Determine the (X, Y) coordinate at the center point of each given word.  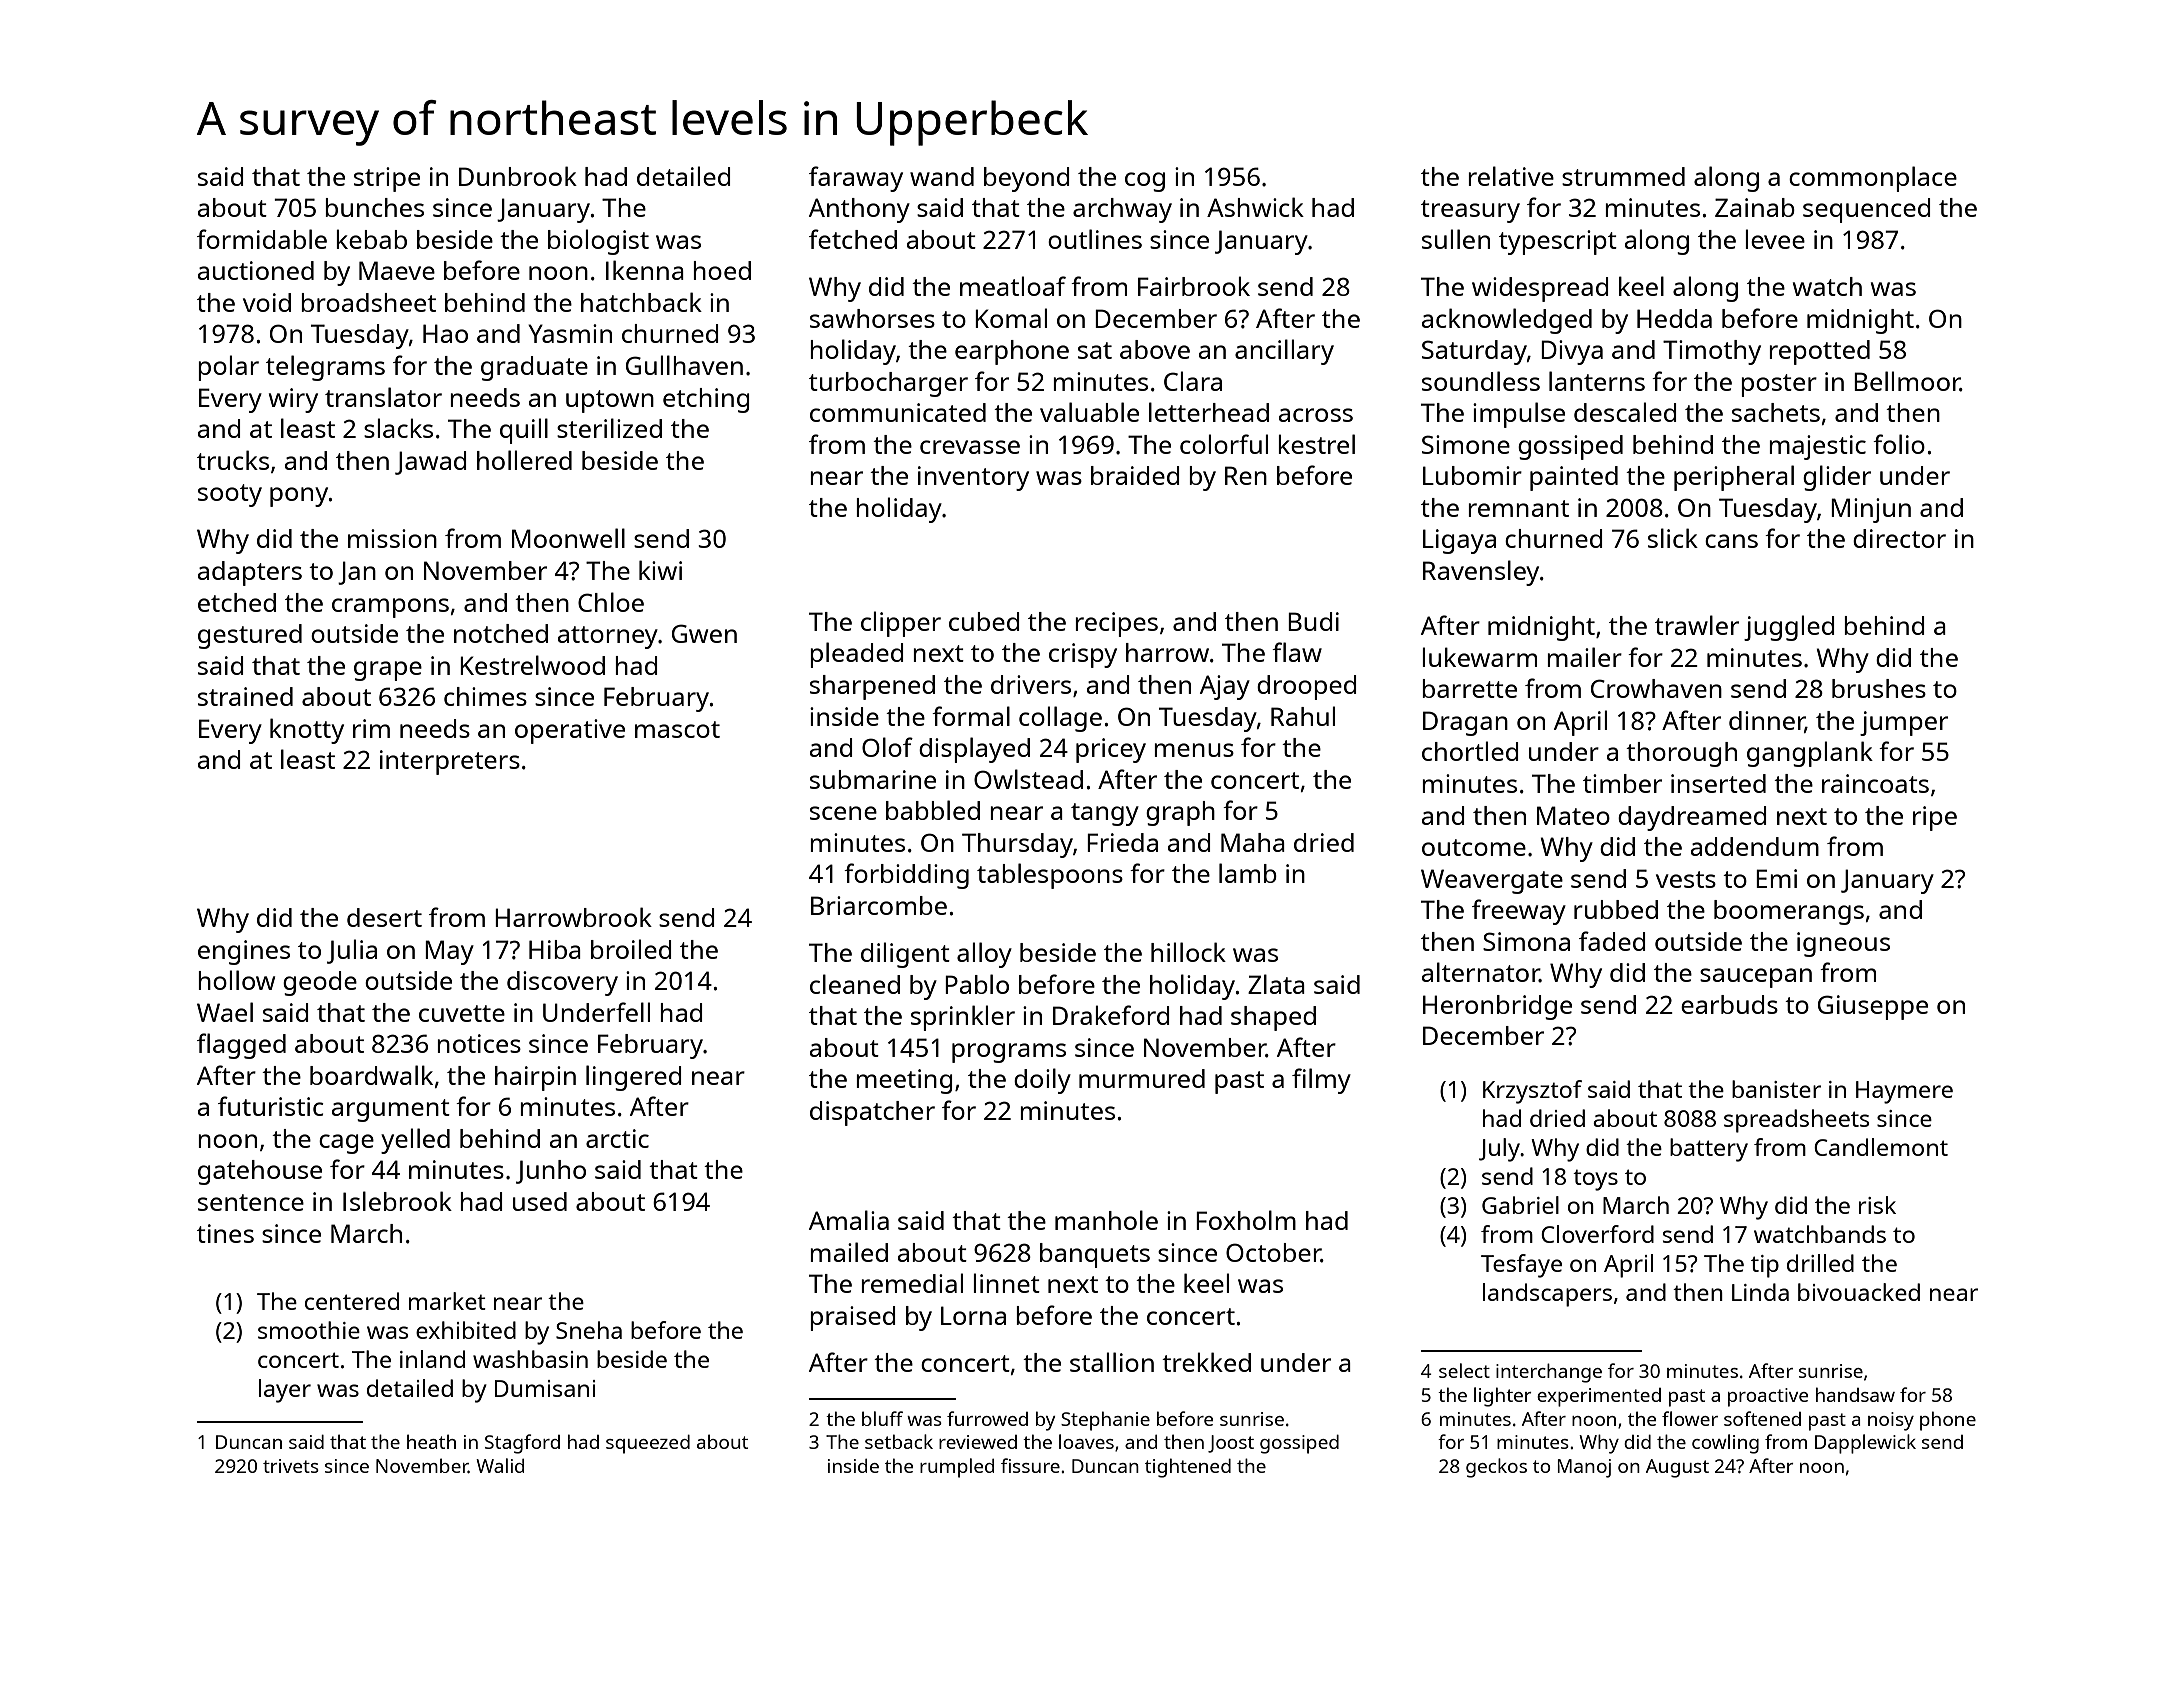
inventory (973, 478)
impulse (1519, 415)
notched (501, 633)
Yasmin (570, 333)
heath (431, 1441)
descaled (1625, 412)
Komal (1011, 318)
